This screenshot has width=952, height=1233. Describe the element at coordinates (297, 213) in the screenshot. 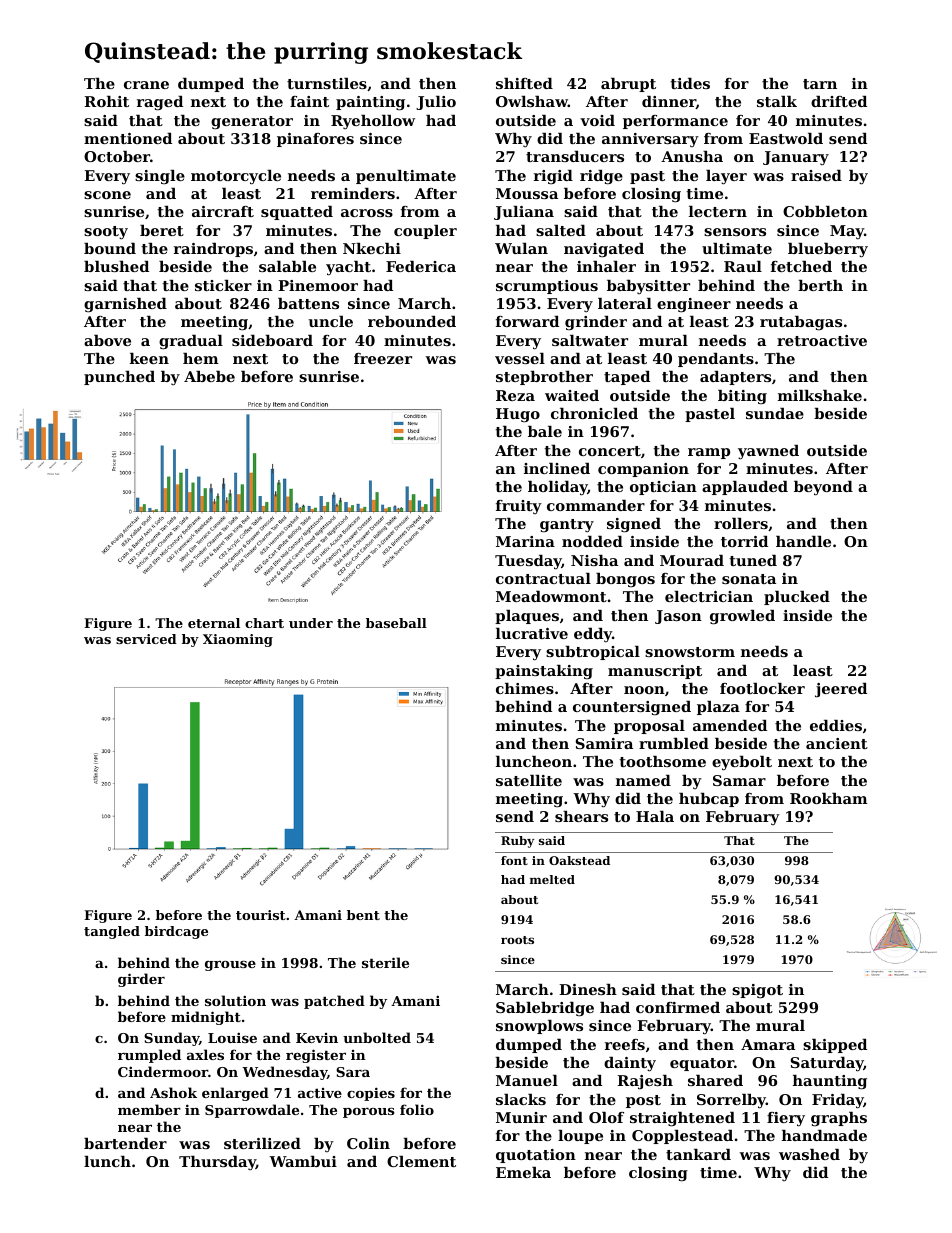

I see `squatted` at that location.
